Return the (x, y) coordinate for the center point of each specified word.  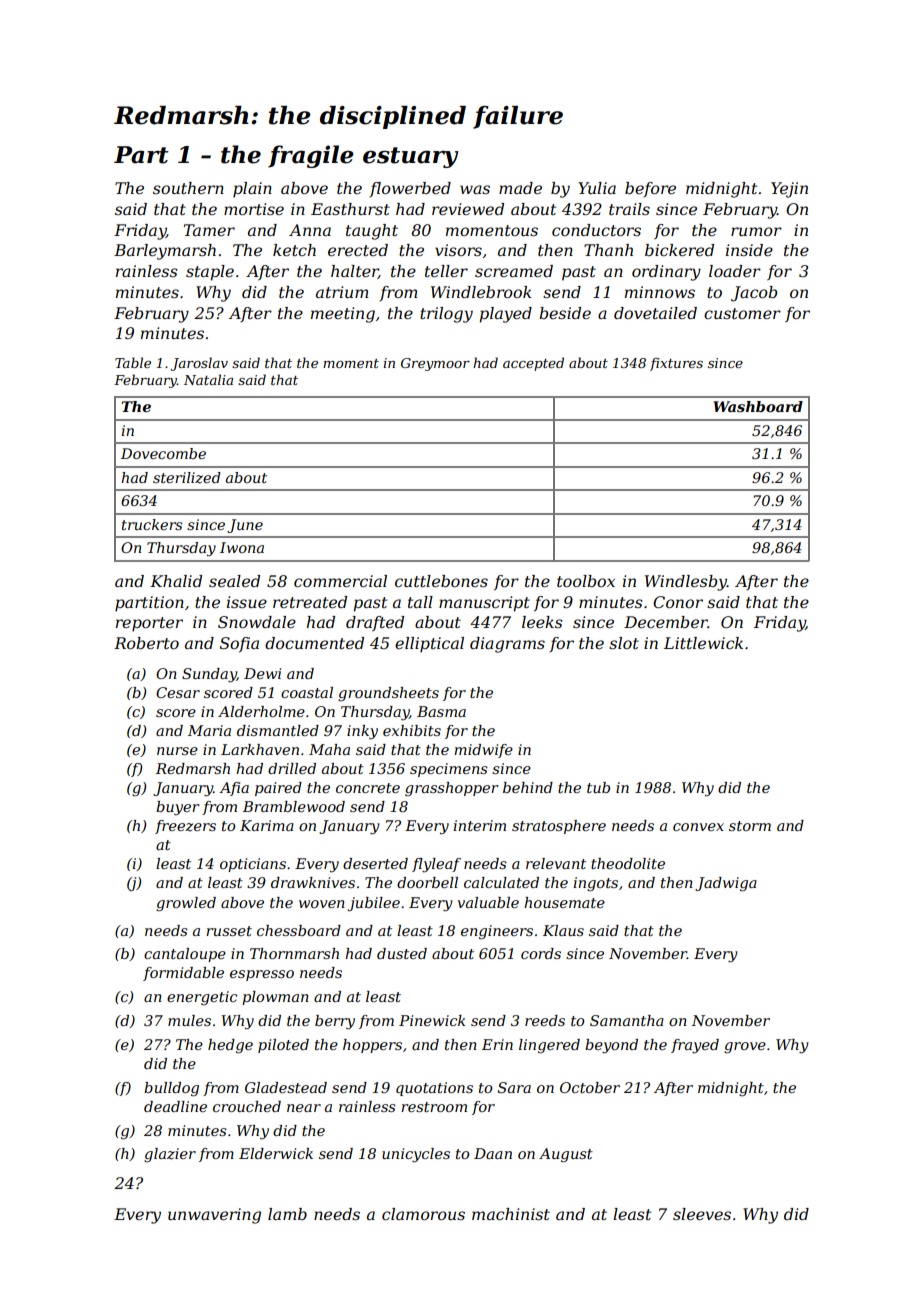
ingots (596, 884)
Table (133, 362)
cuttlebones (441, 581)
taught (372, 232)
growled (186, 904)
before (650, 189)
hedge (230, 1046)
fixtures (676, 364)
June (245, 526)
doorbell (427, 882)
